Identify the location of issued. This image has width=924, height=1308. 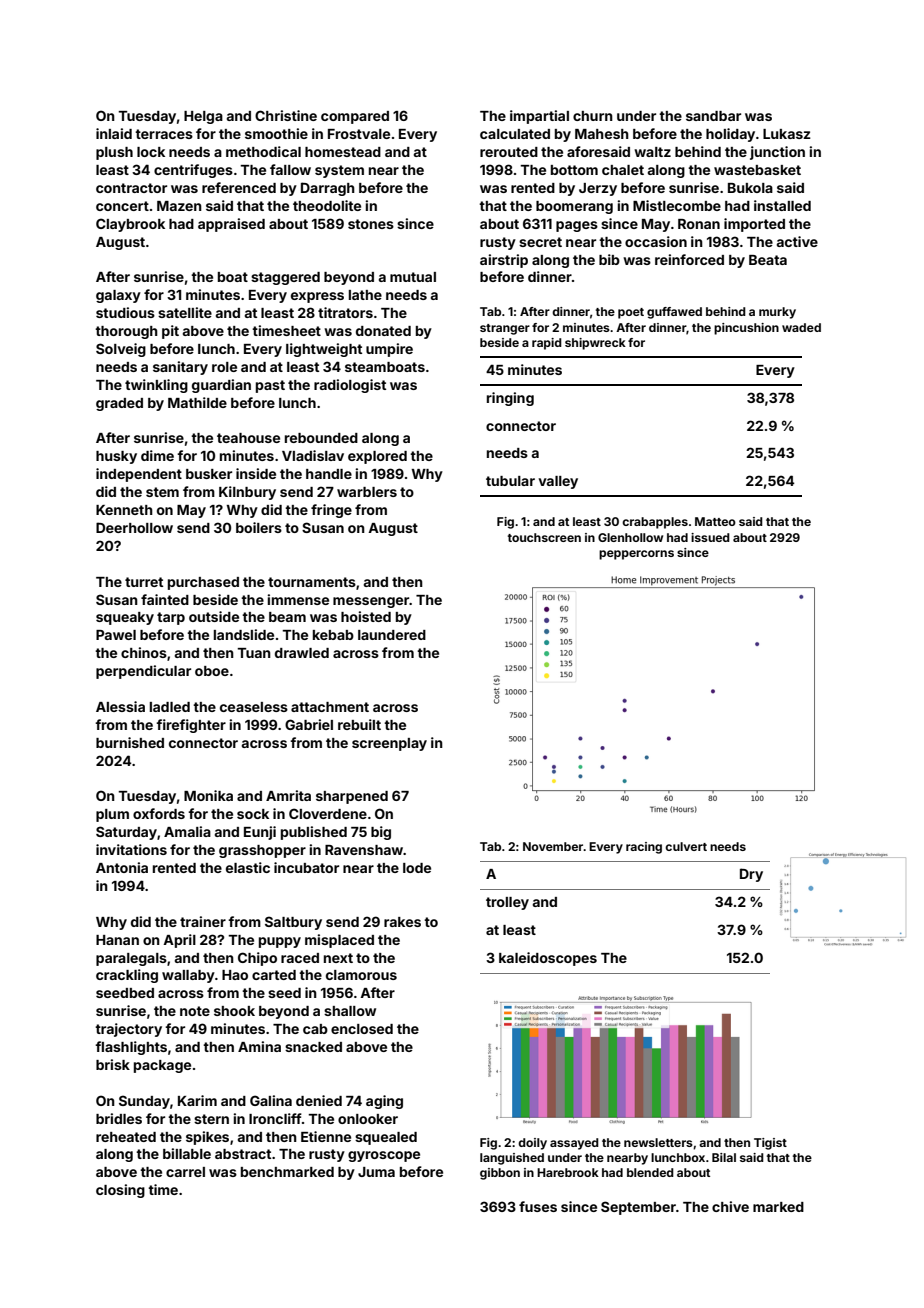
(710, 537).
